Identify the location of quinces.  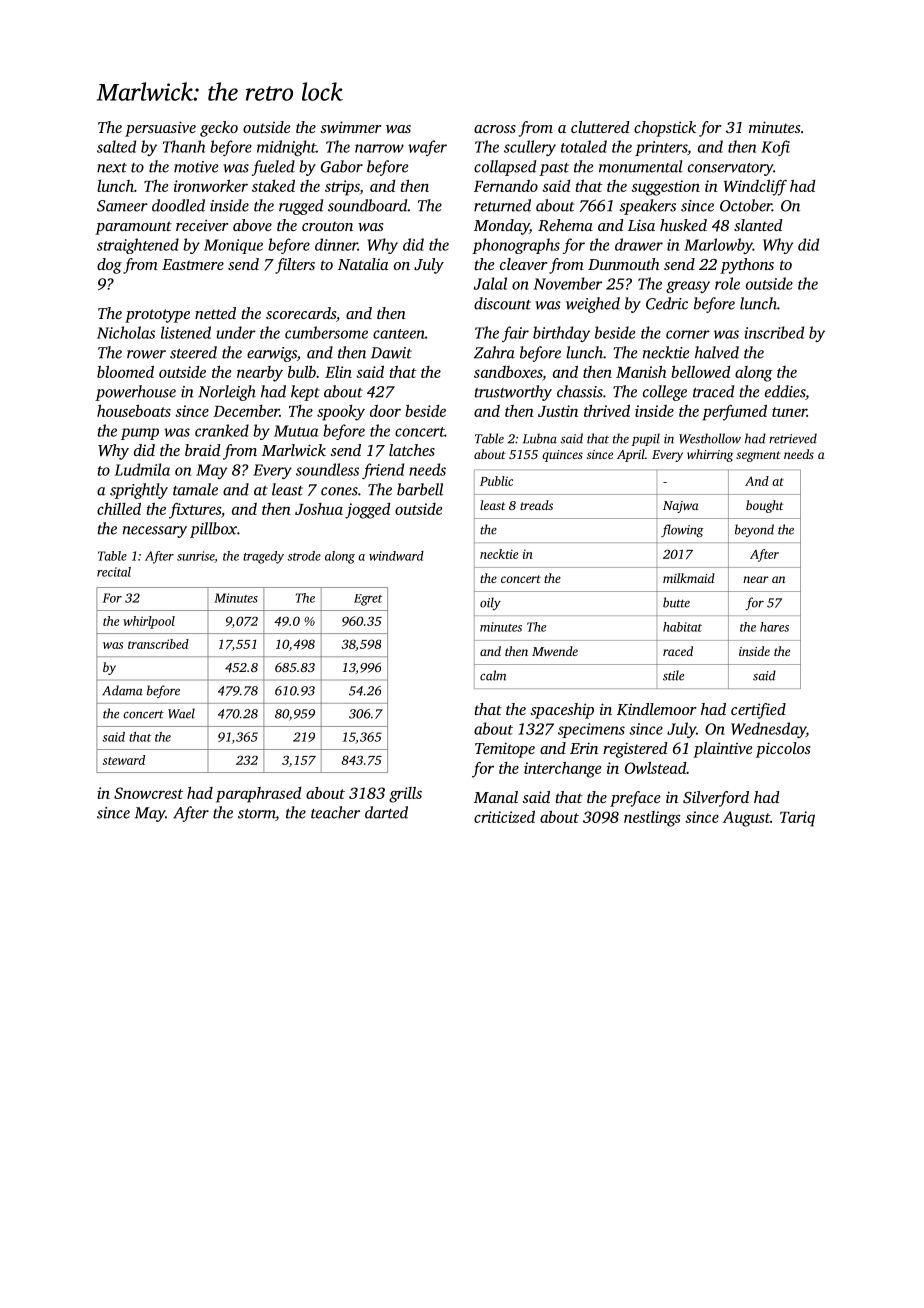
(562, 456).
